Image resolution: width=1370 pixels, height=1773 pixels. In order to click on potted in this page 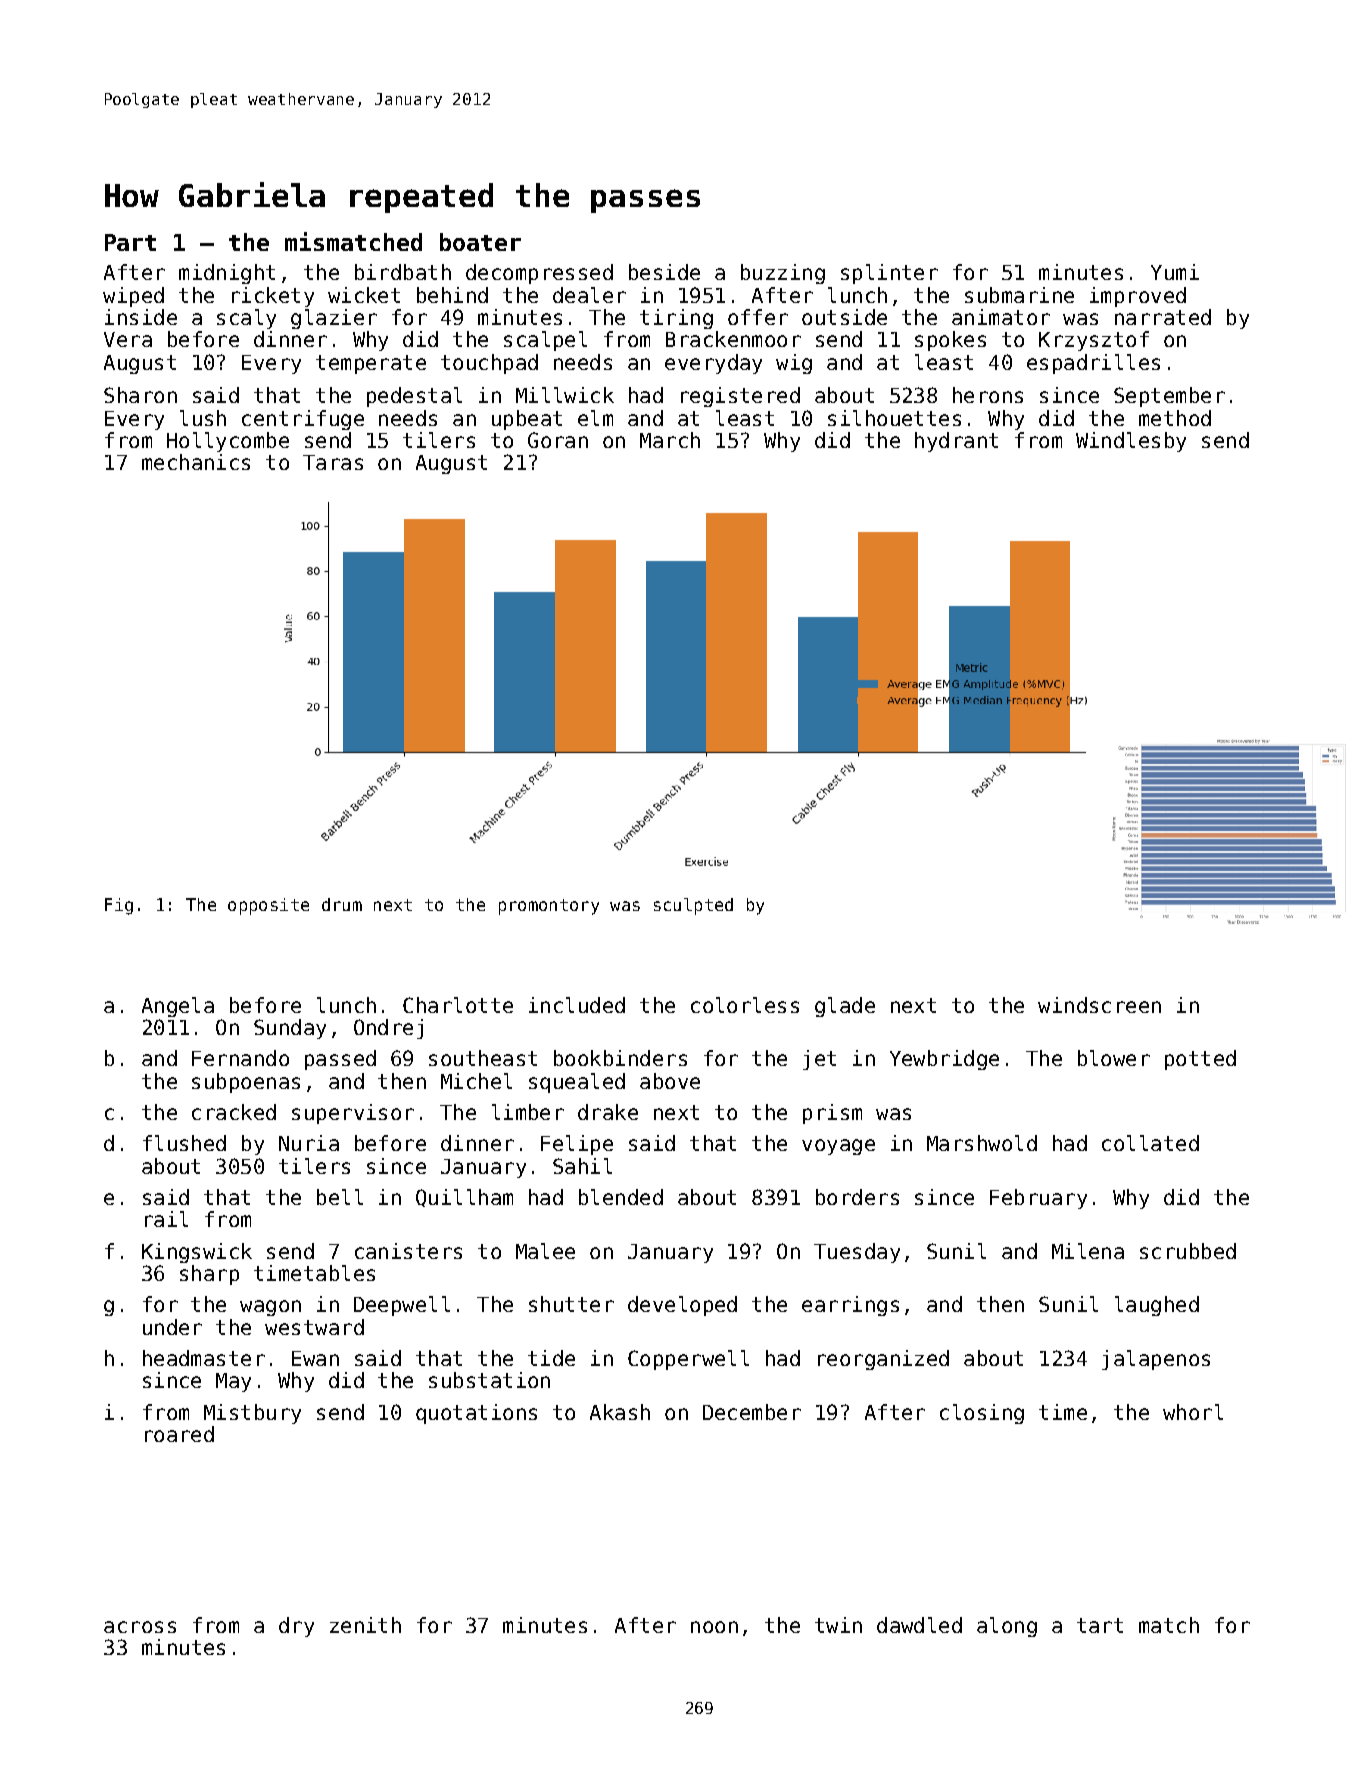, I will do `click(1200, 1060)`.
